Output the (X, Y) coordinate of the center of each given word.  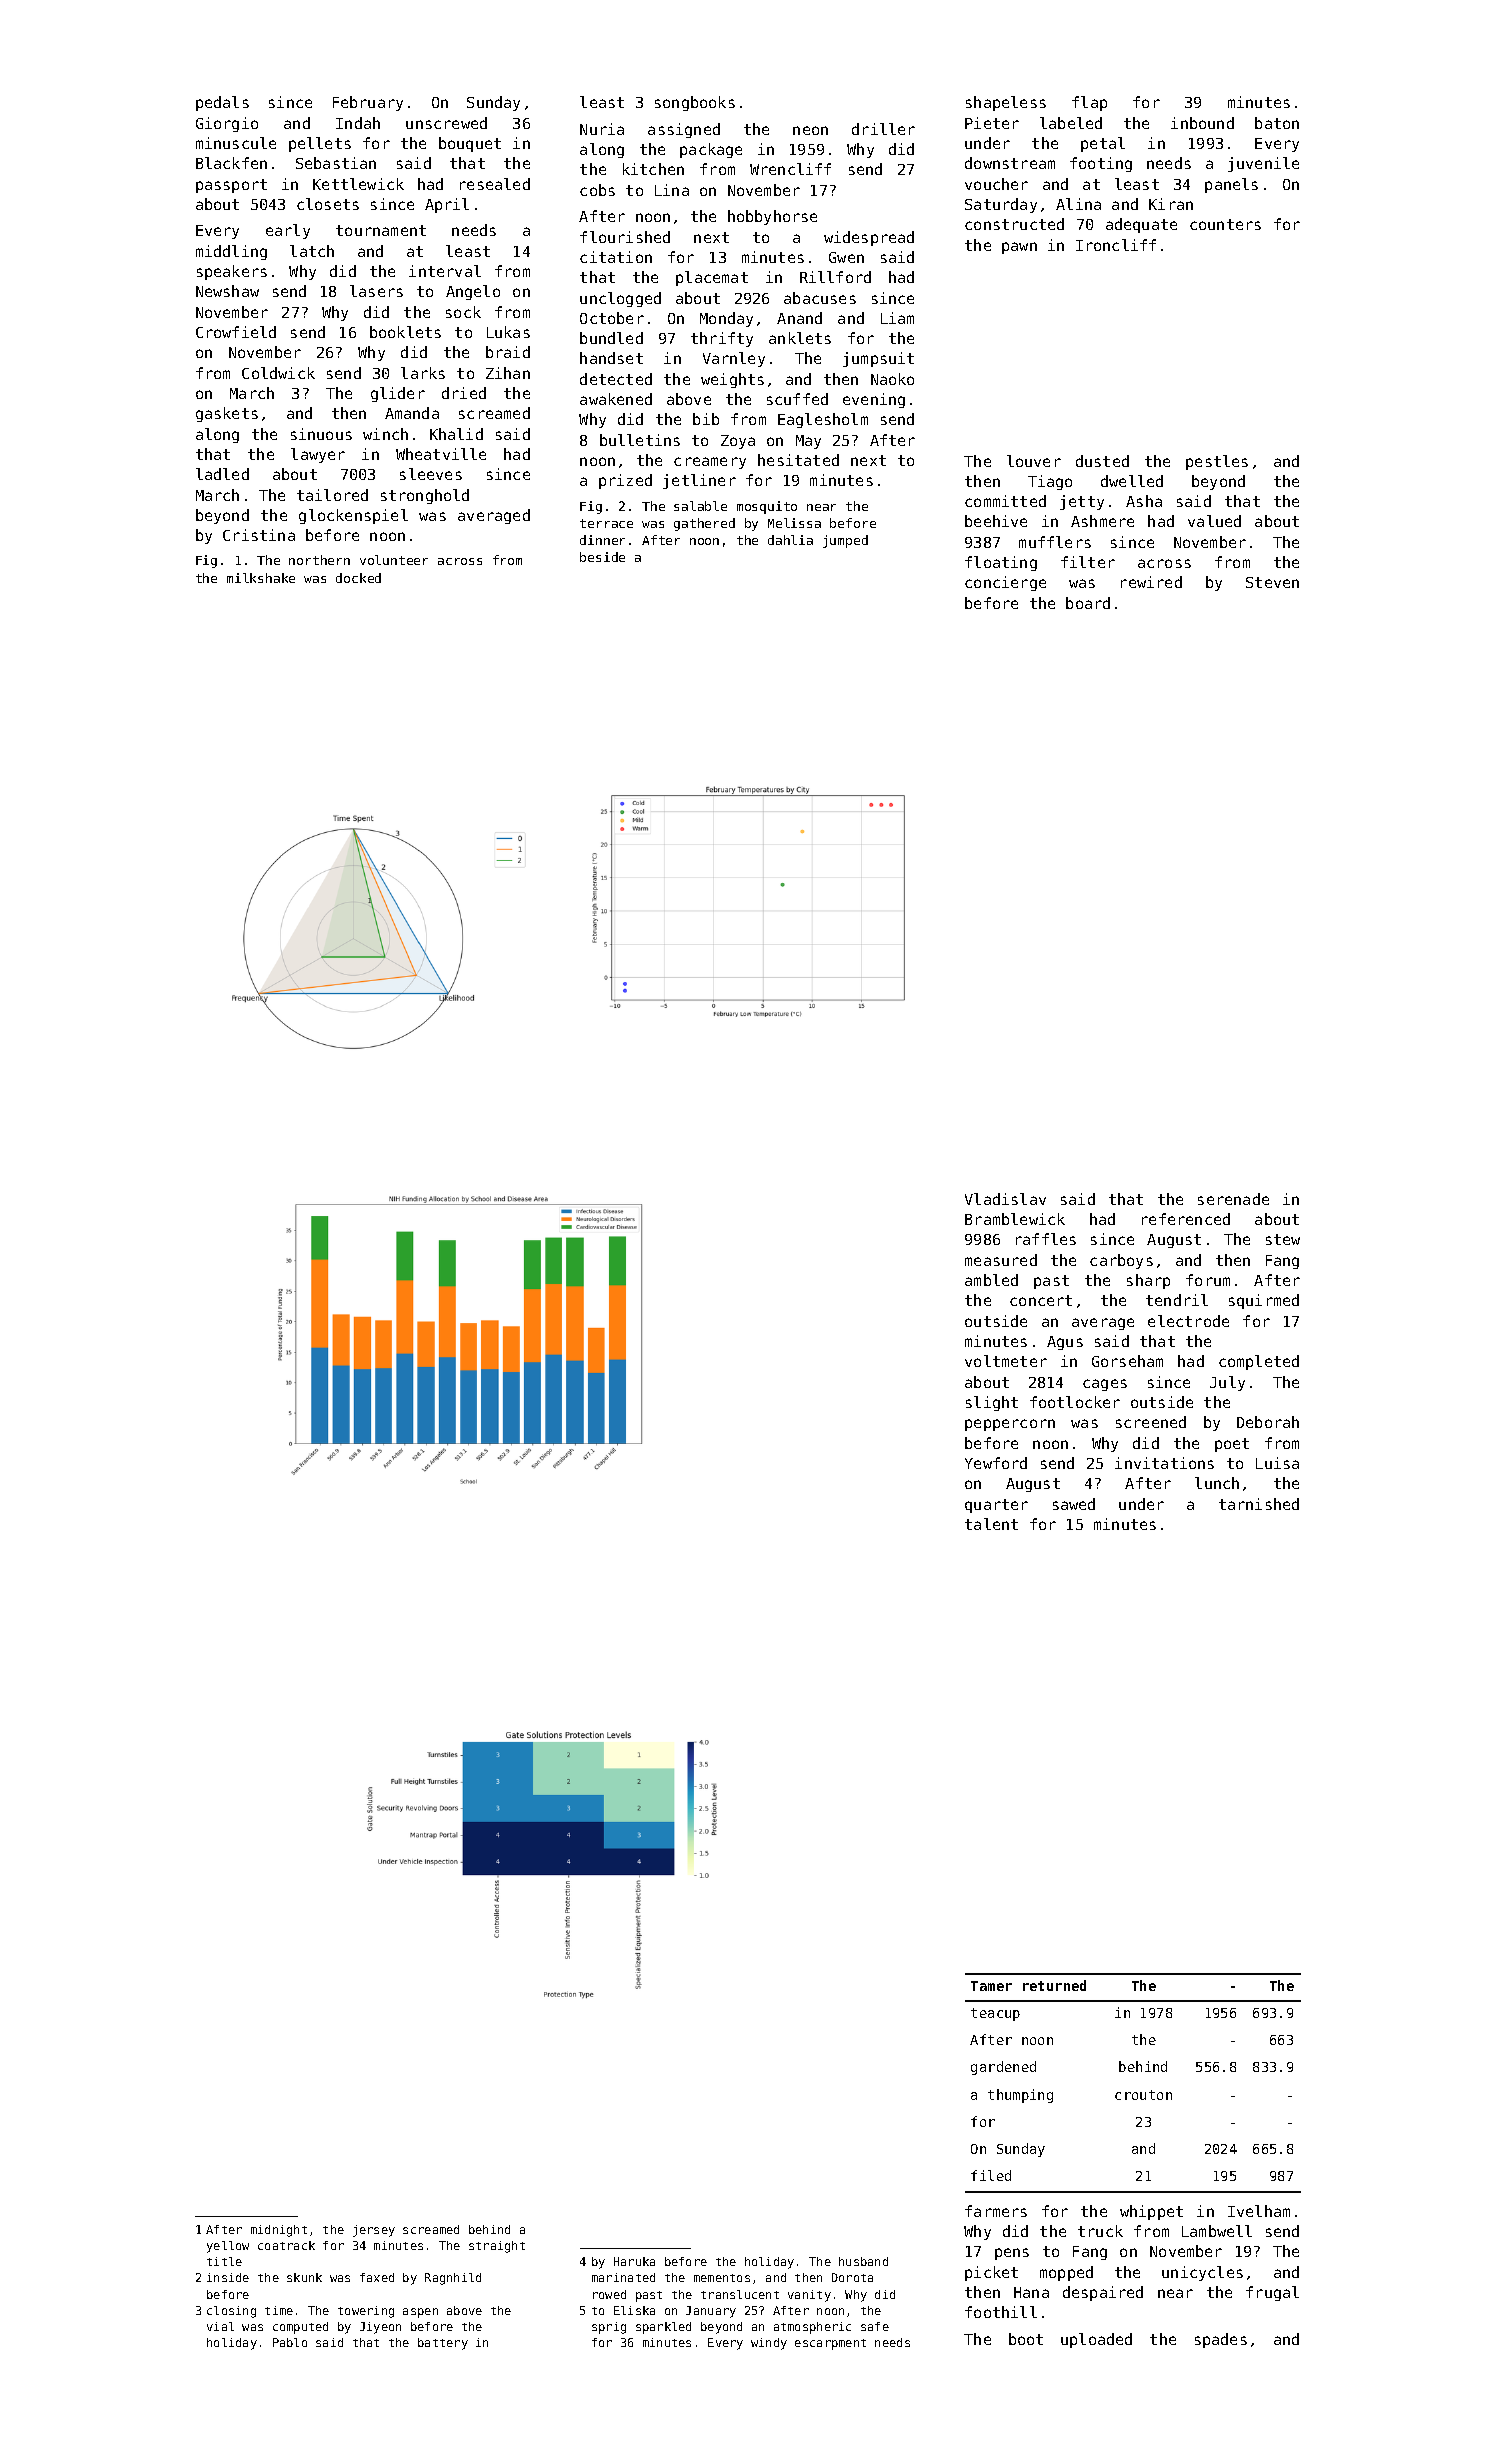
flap (1089, 103)
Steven (1272, 582)
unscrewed (446, 123)
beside (602, 557)
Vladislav (1005, 1199)
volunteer (394, 560)
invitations (1164, 1463)
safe (875, 2326)
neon (810, 130)
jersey (374, 2231)
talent (991, 1524)
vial (220, 2326)
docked (358, 578)
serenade (1233, 1199)
